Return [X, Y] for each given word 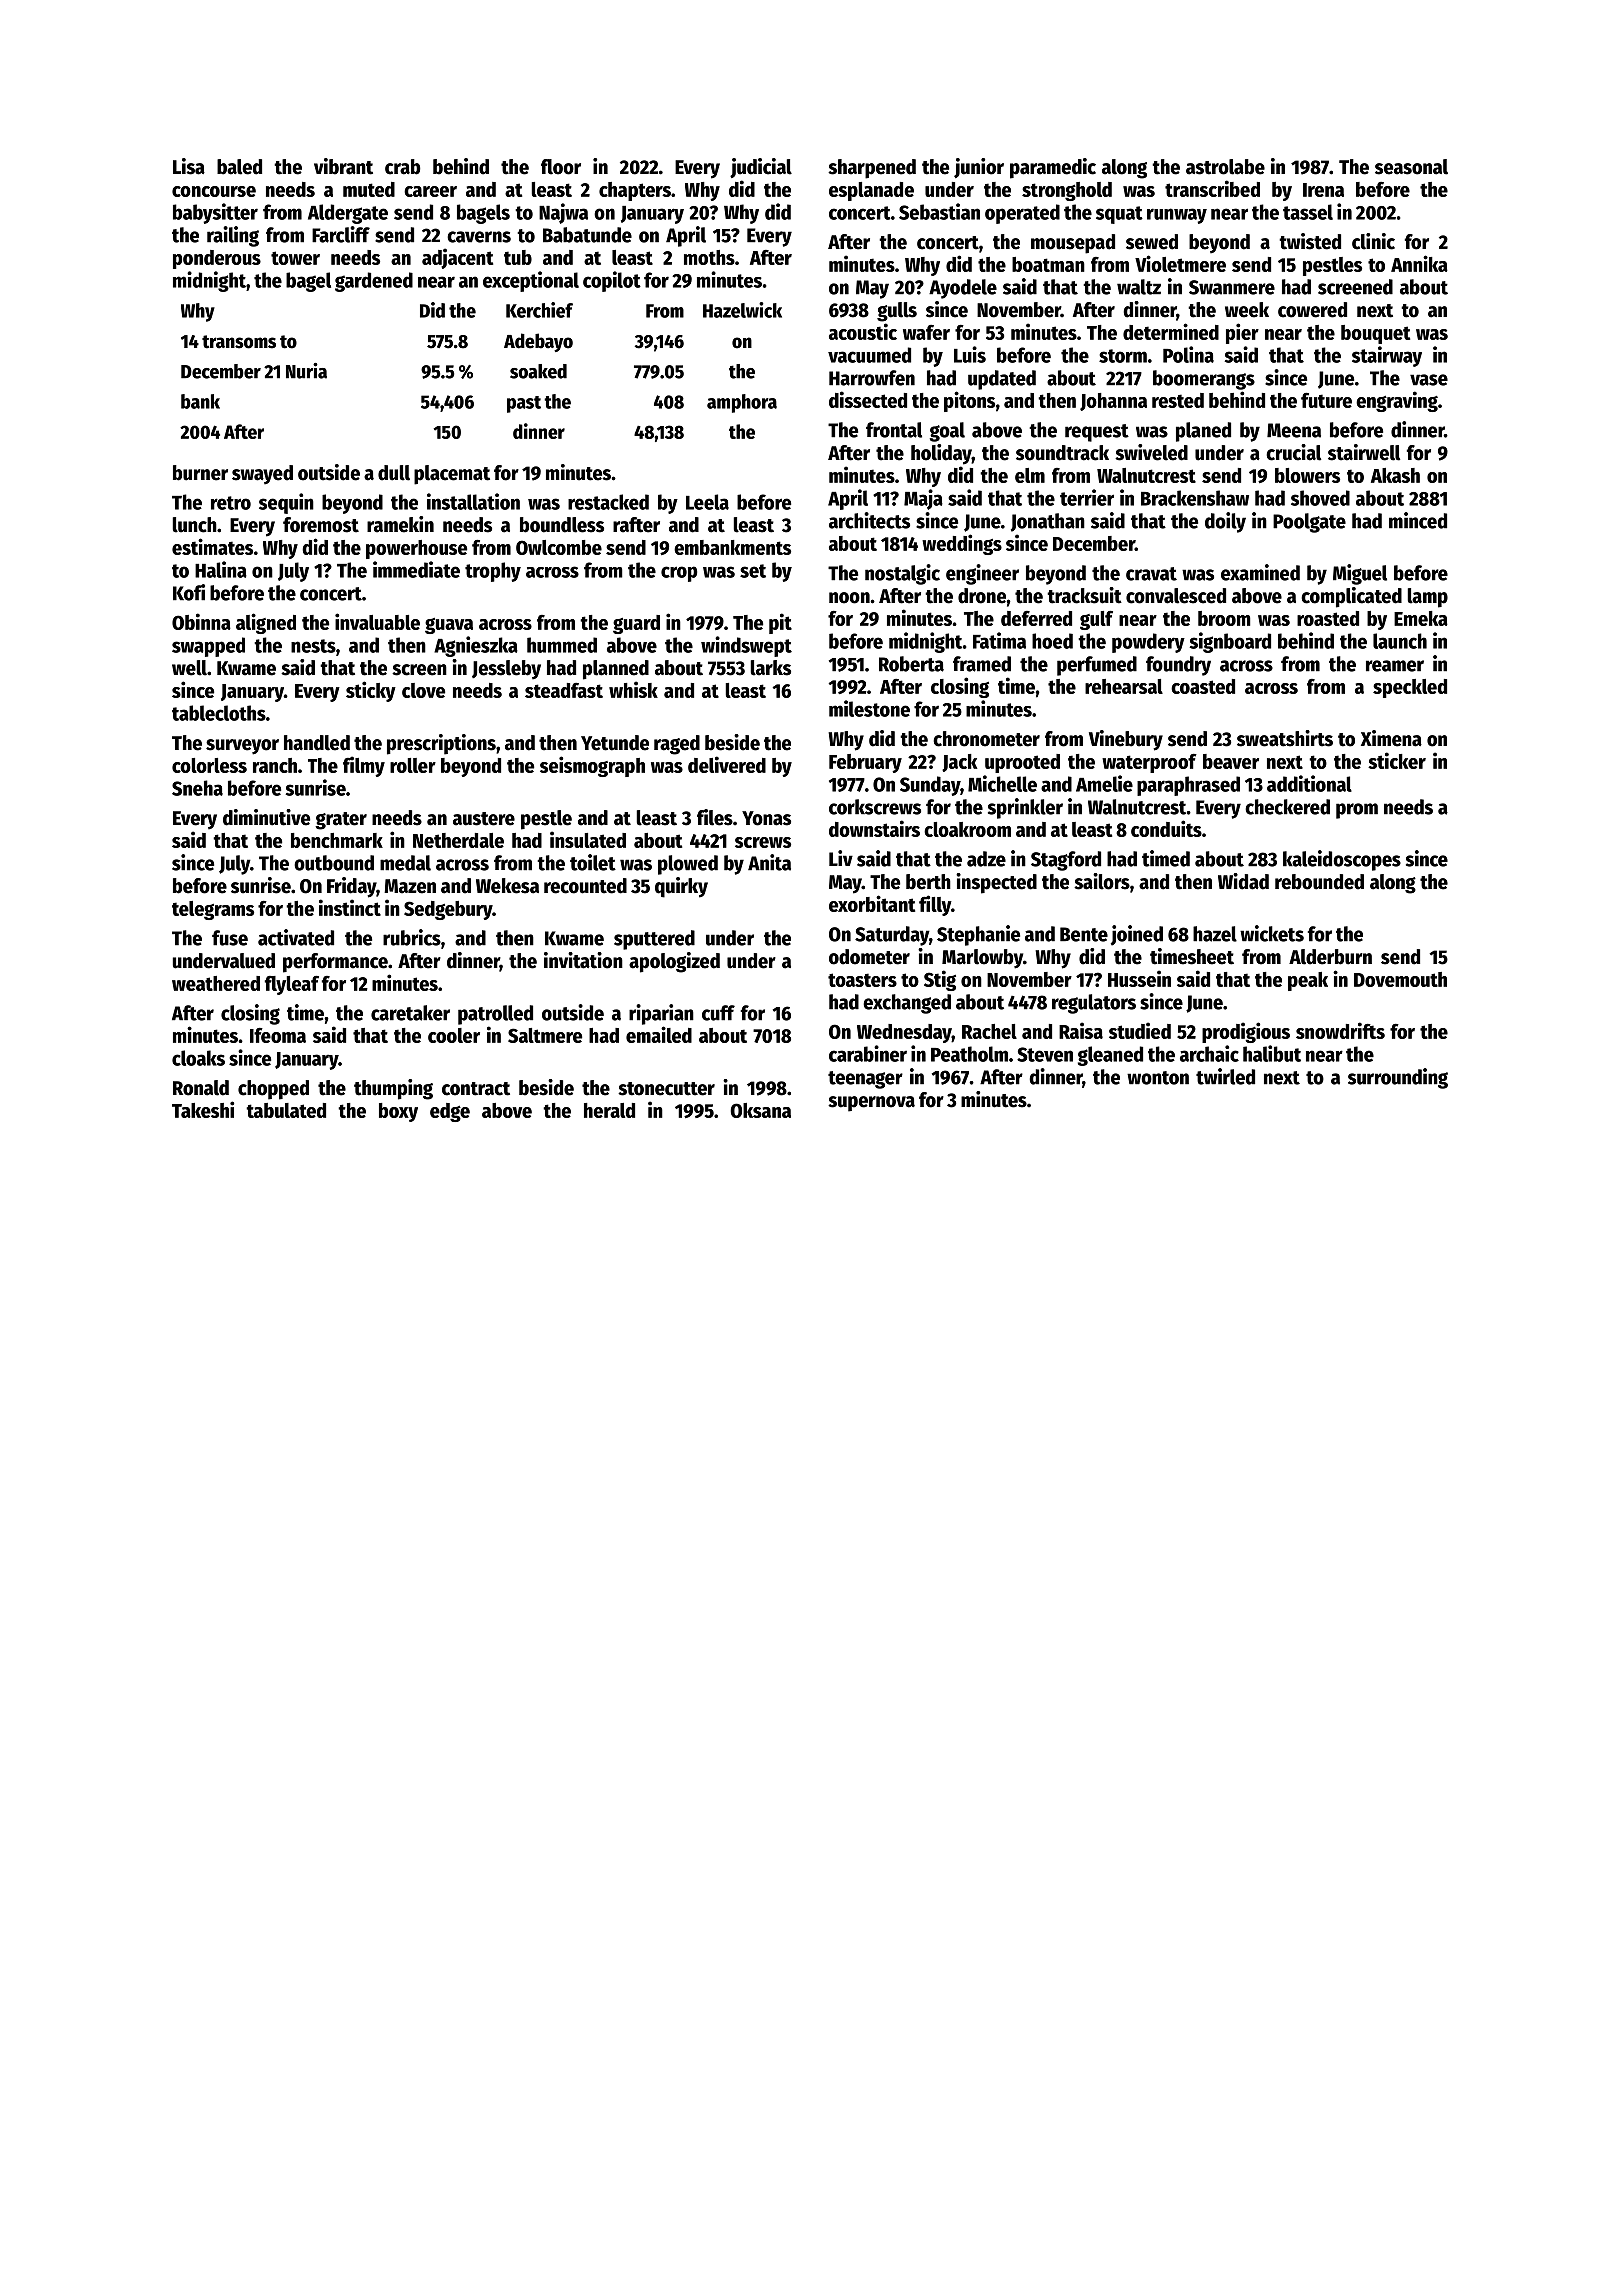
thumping [393, 1089]
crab [403, 167]
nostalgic [902, 574]
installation [473, 501]
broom [1224, 618]
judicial [761, 168]
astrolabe [1225, 167]
